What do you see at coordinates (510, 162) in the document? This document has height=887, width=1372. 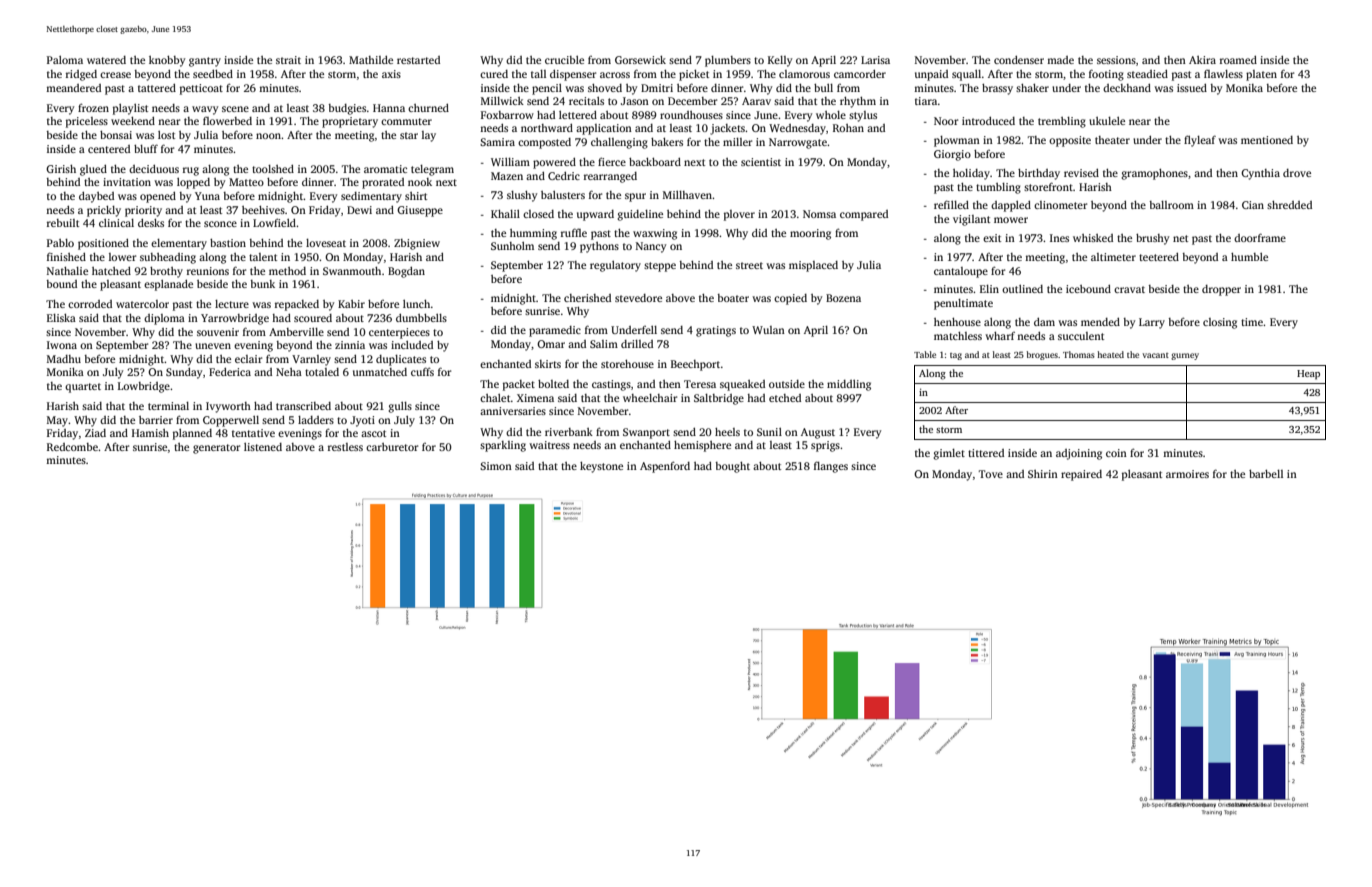 I see `William` at bounding box center [510, 162].
